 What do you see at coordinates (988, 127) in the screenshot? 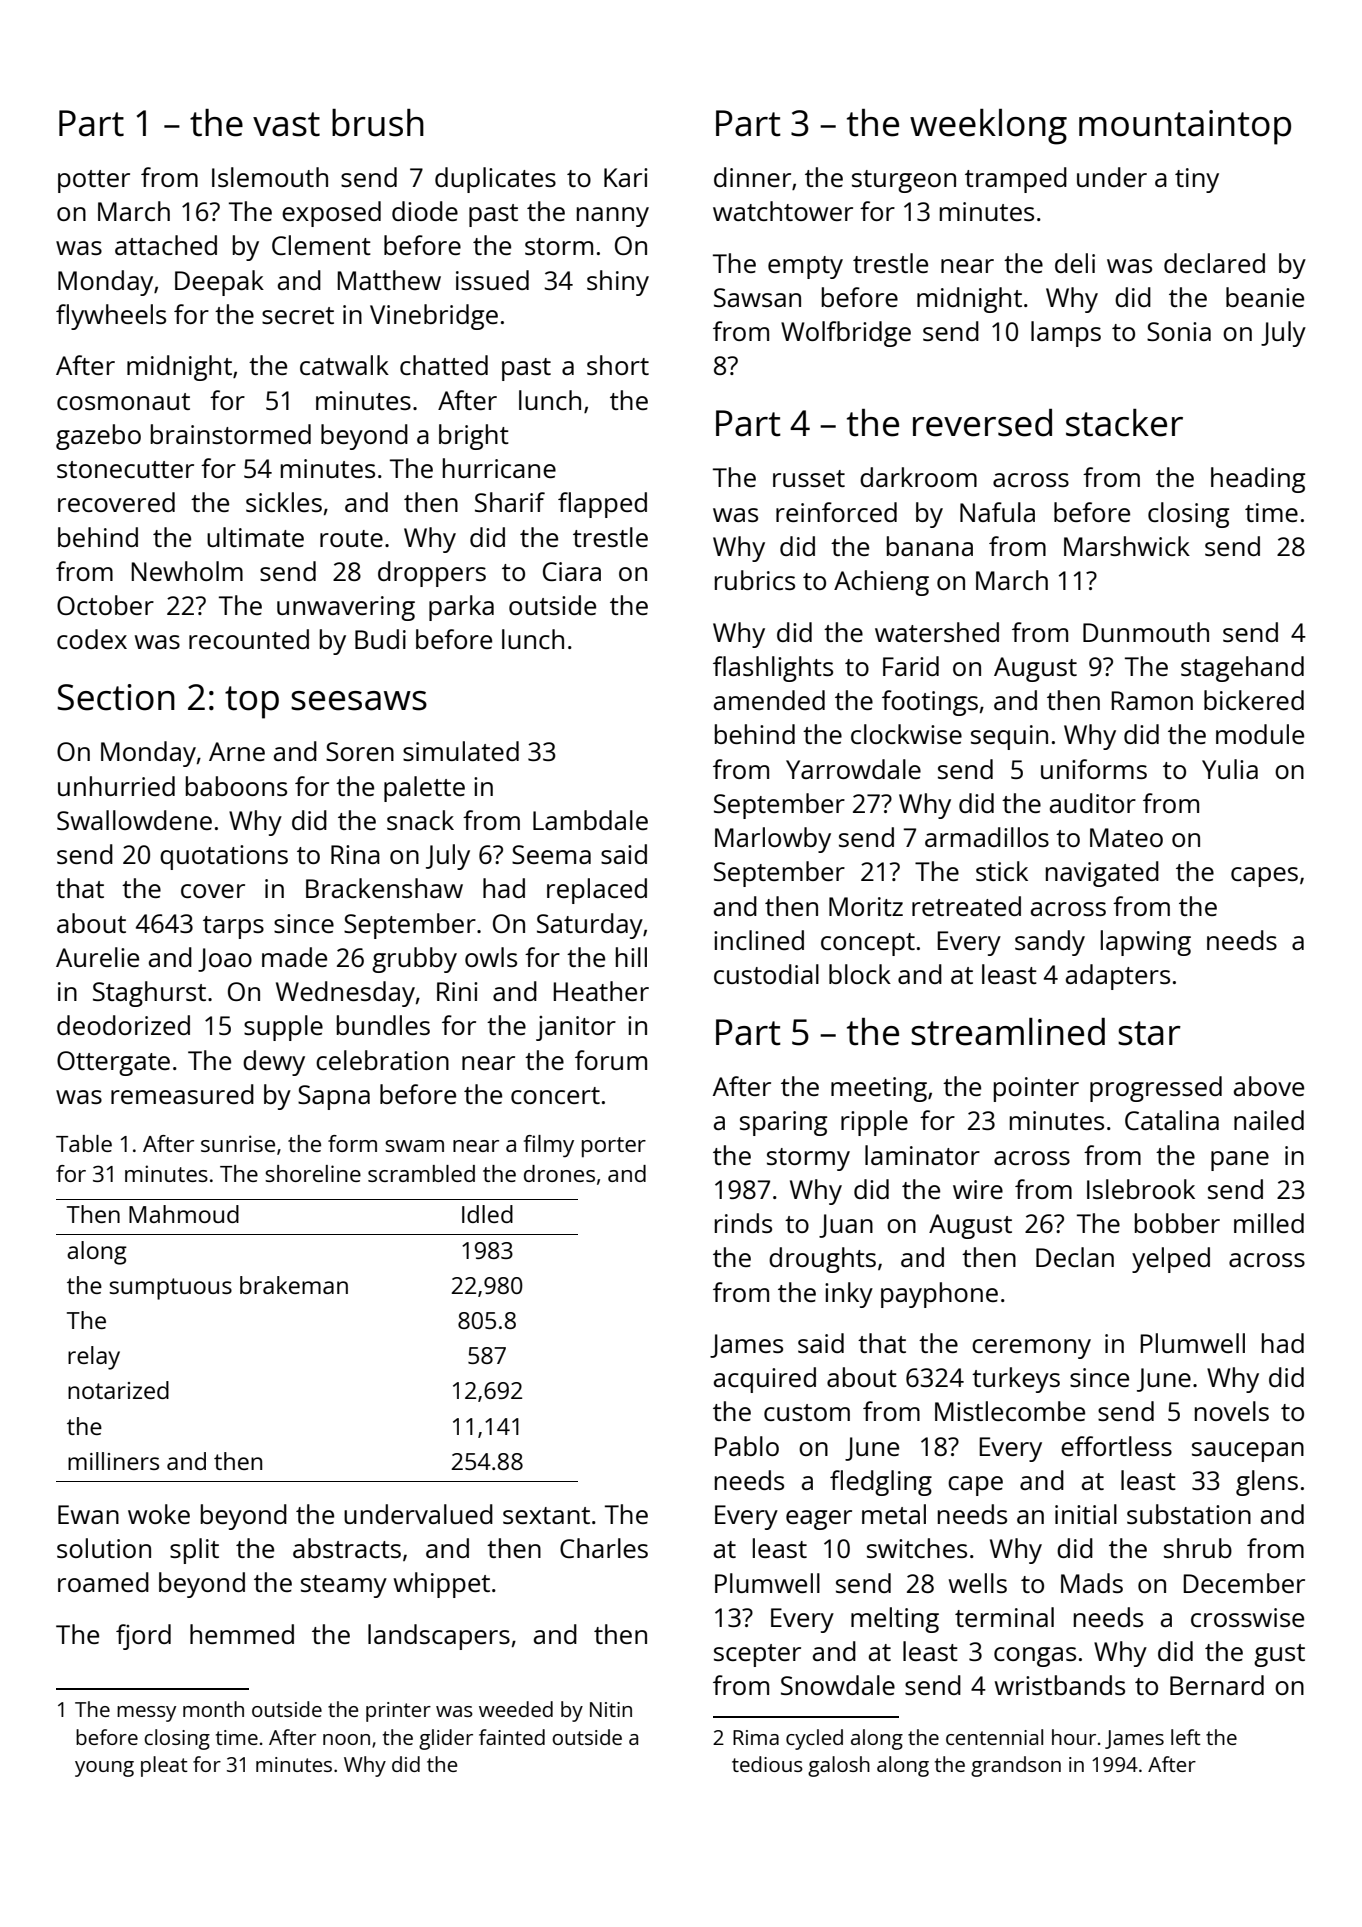
I see `weeklong` at bounding box center [988, 127].
